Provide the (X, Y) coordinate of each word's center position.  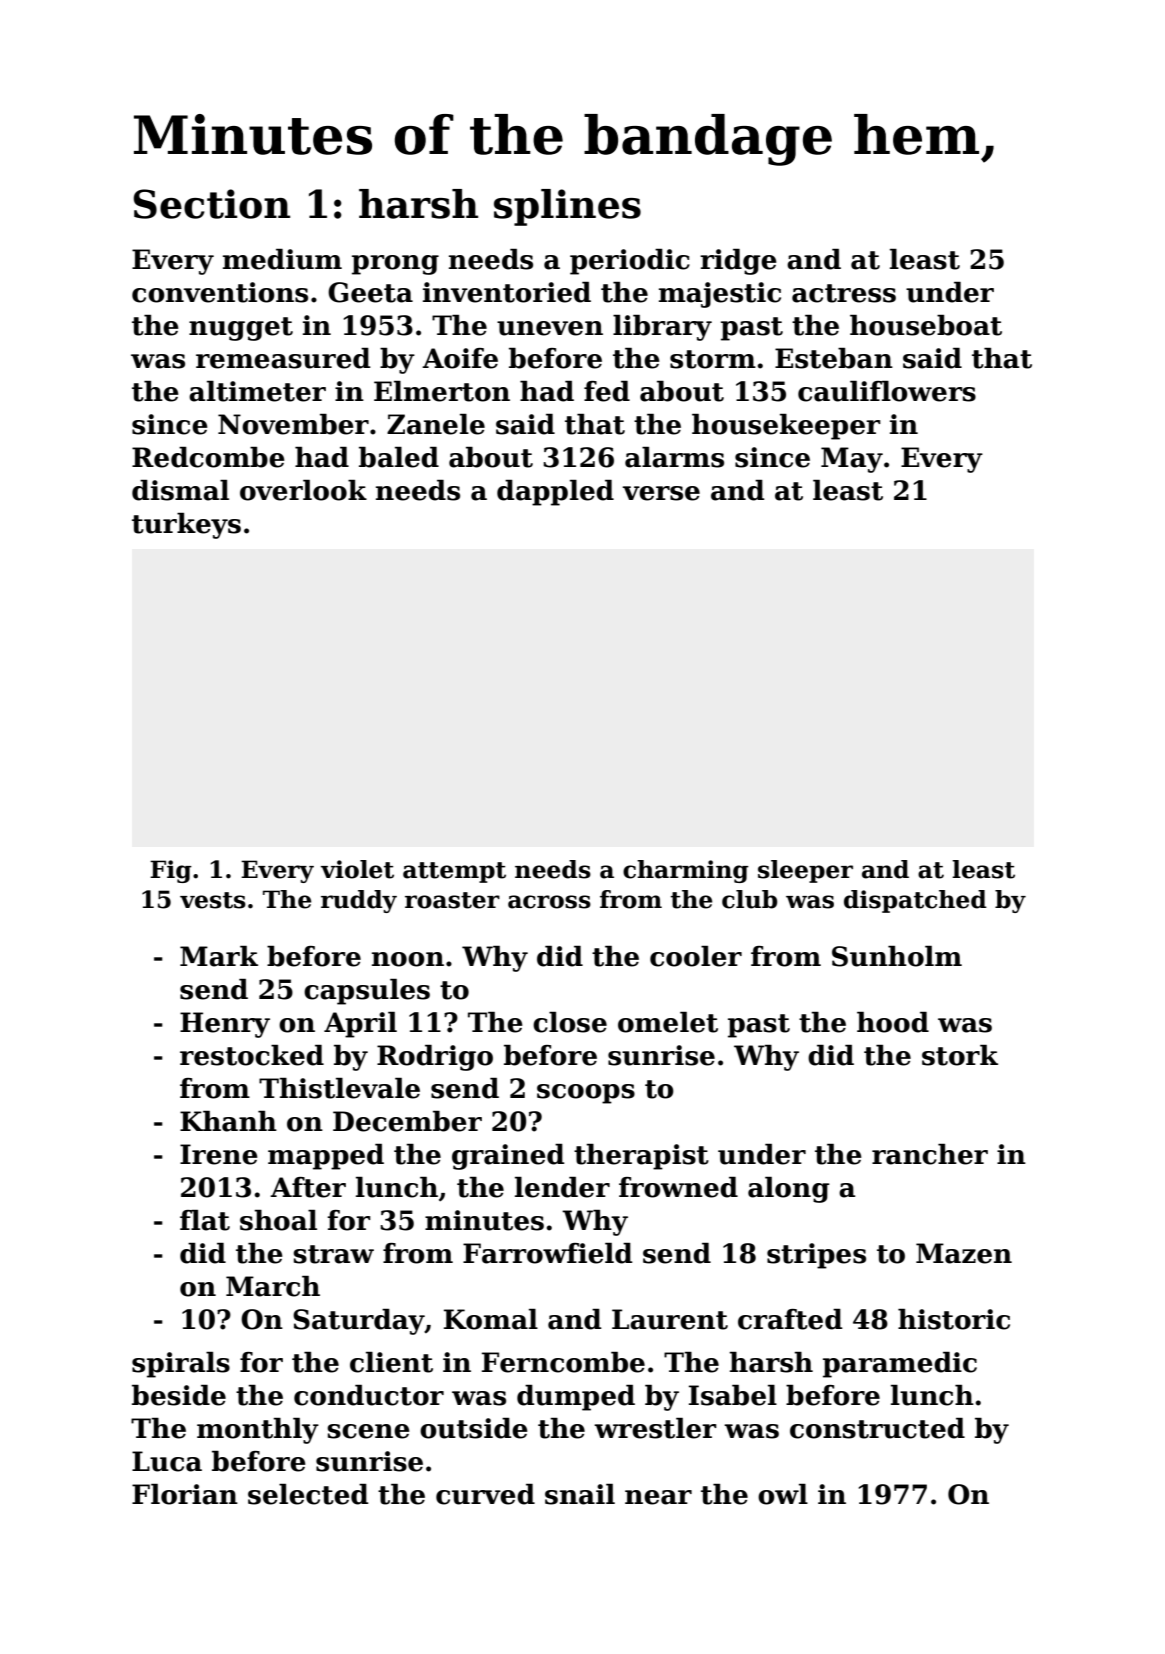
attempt (454, 872)
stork (960, 1055)
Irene (218, 1154)
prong (395, 265)
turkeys (186, 526)
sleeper (805, 871)
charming (686, 871)
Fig (171, 871)
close (570, 1022)
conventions (220, 292)
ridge (738, 262)
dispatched (915, 901)
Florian (185, 1494)
